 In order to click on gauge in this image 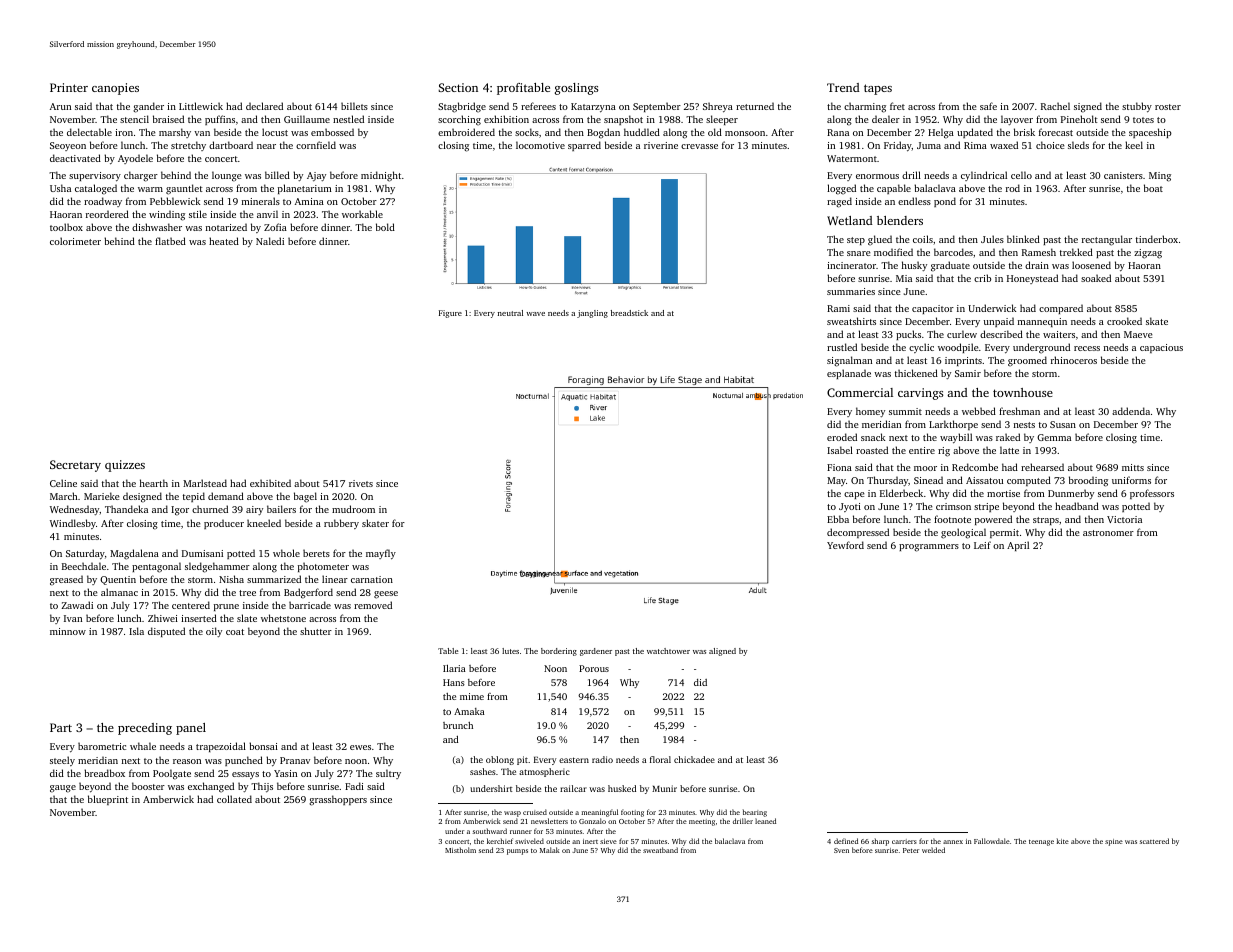, I will do `click(63, 789)`.
